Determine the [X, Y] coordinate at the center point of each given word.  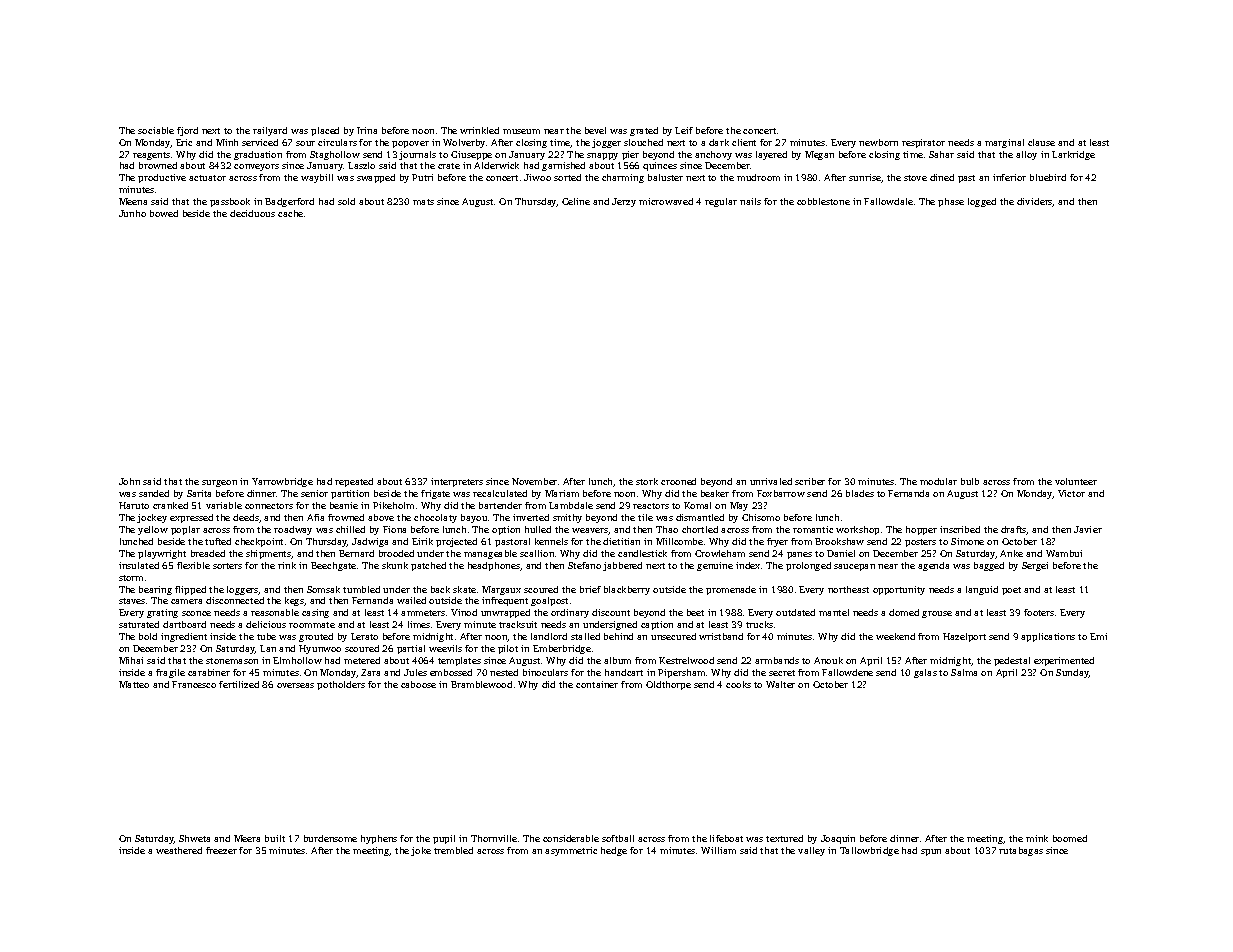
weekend [895, 636]
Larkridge [1073, 155]
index [748, 565]
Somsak [323, 589]
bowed [164, 213]
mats [423, 202]
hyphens [379, 839]
